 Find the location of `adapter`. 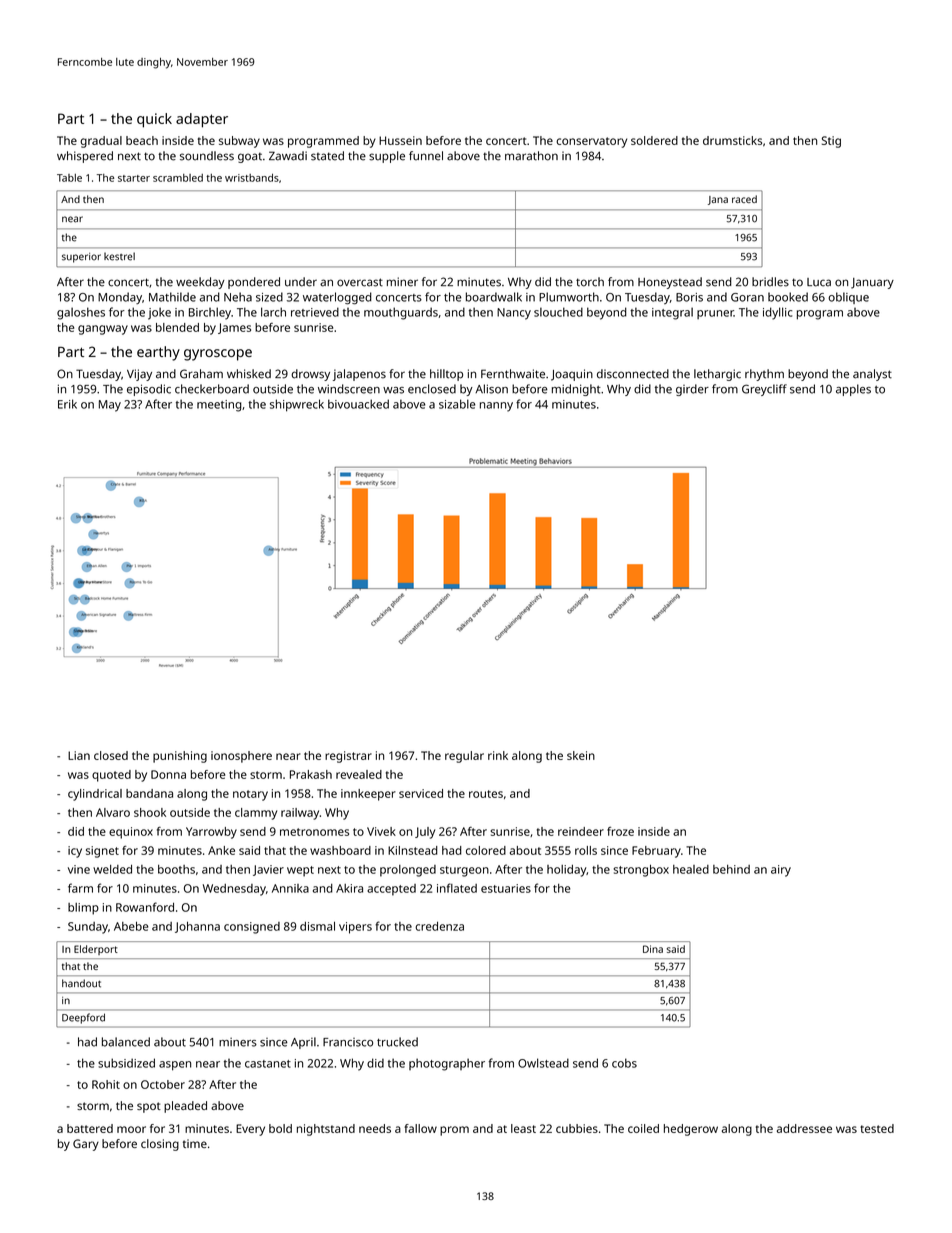

adapter is located at coordinates (202, 120).
